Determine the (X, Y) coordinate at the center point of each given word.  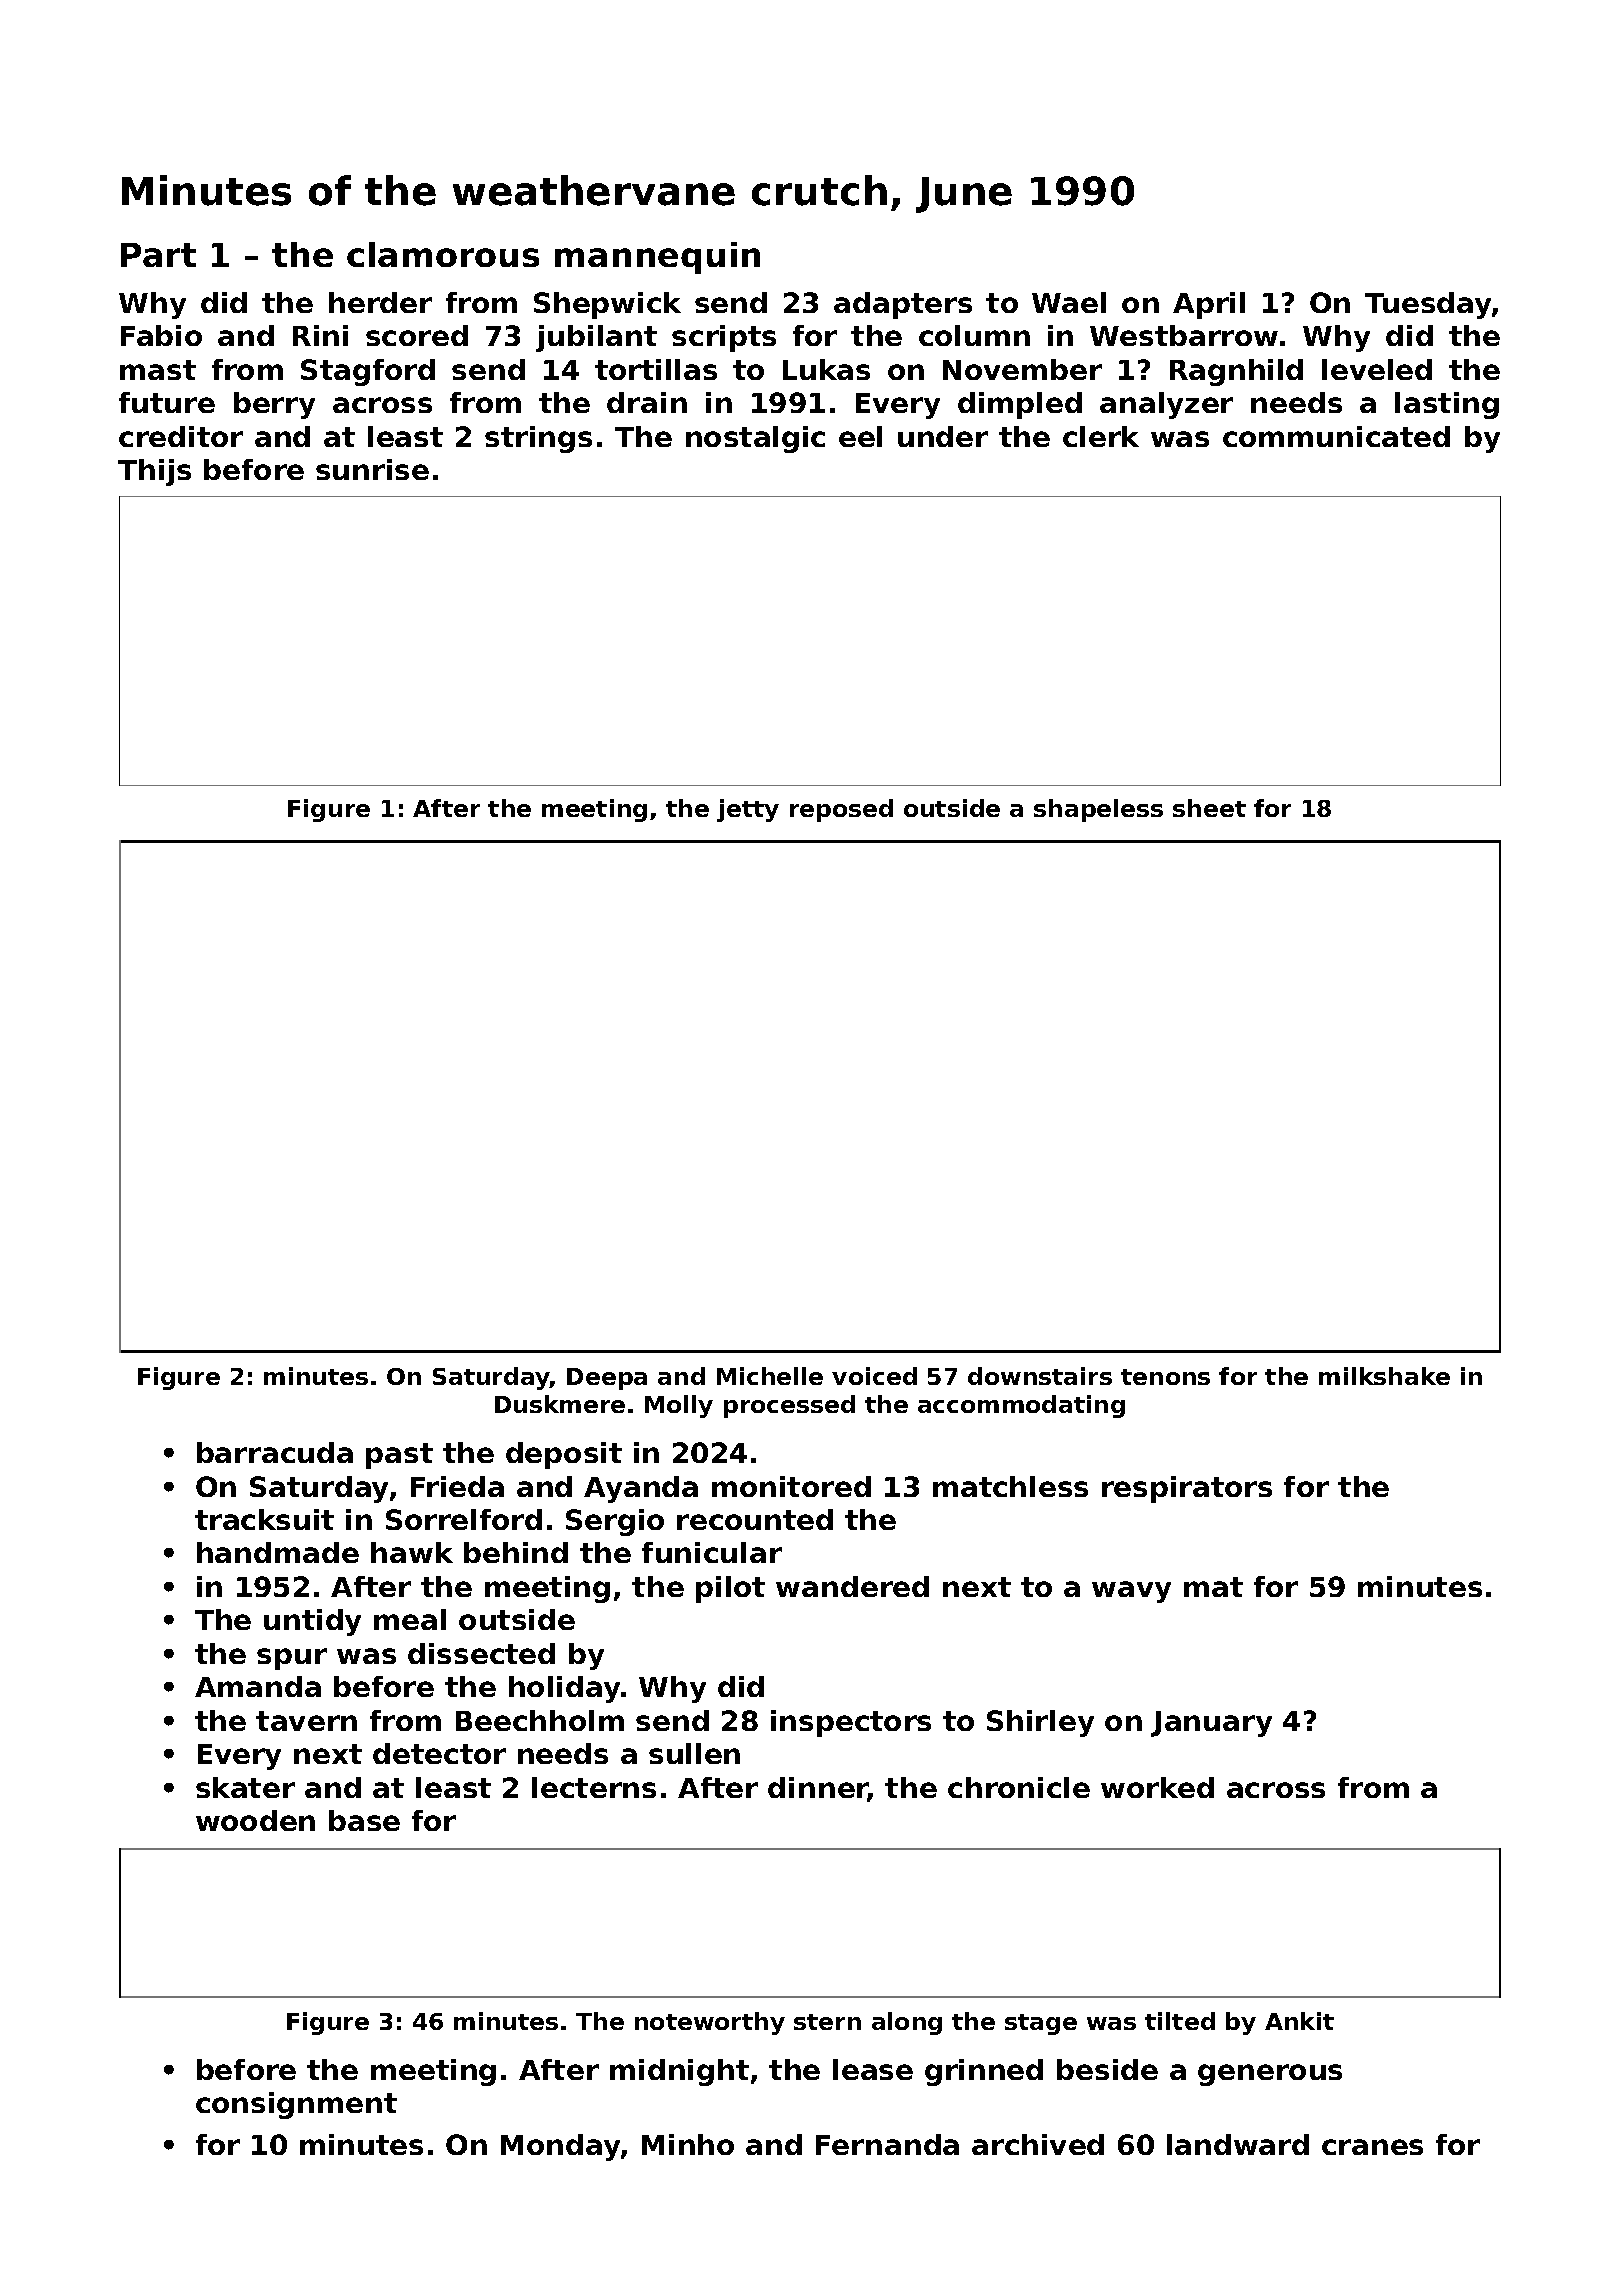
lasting (1447, 405)
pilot (730, 1589)
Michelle (770, 1376)
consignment (296, 2105)
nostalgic (755, 439)
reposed (841, 810)
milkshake (1384, 1376)
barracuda (275, 1452)
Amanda (258, 1686)
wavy (1131, 1592)
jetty (748, 810)
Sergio (615, 1522)
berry (274, 405)
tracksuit (264, 1519)
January (1211, 1724)
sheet (1209, 808)
